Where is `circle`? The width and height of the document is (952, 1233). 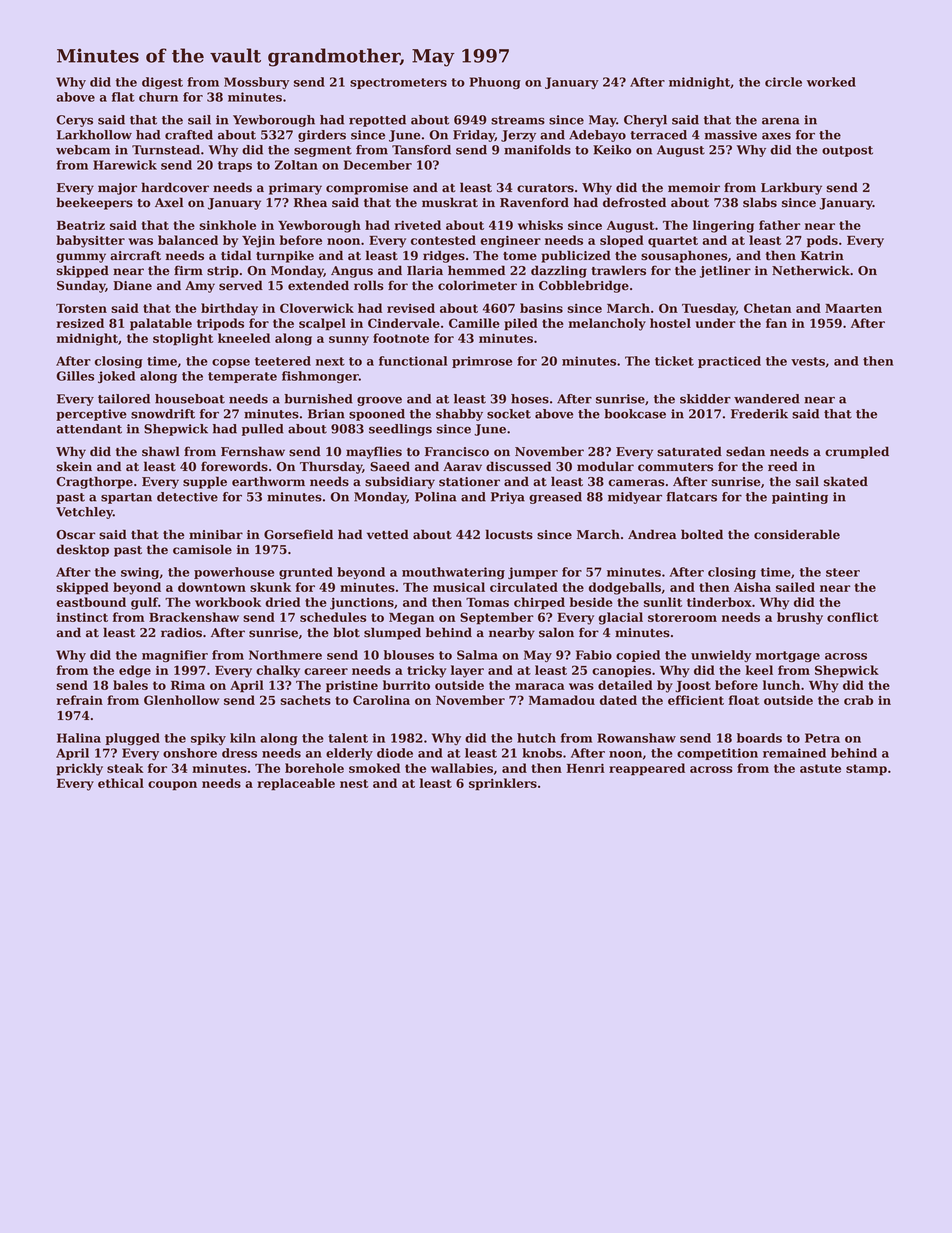
circle is located at coordinates (783, 82).
